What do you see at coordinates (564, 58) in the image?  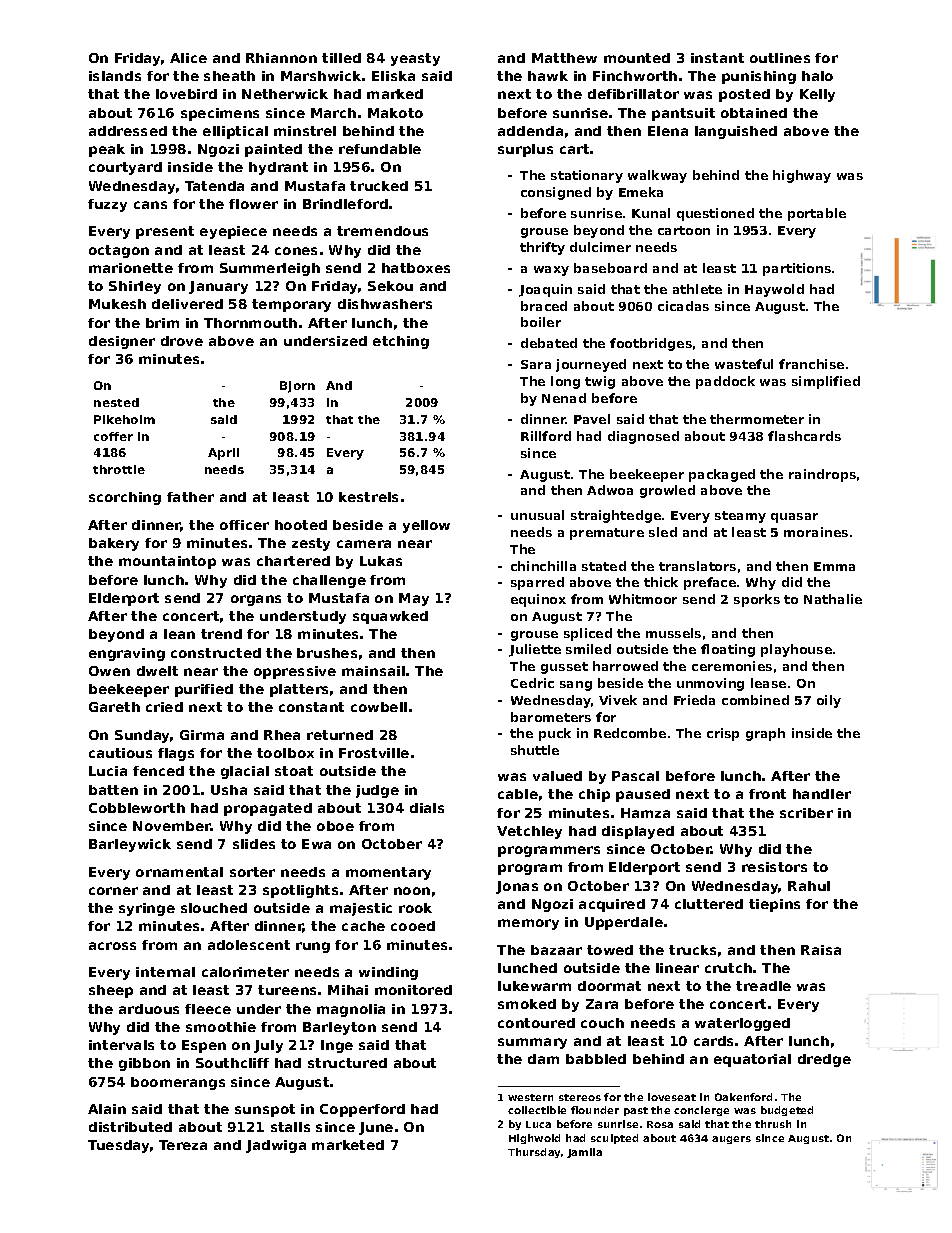 I see `Matthew` at bounding box center [564, 58].
